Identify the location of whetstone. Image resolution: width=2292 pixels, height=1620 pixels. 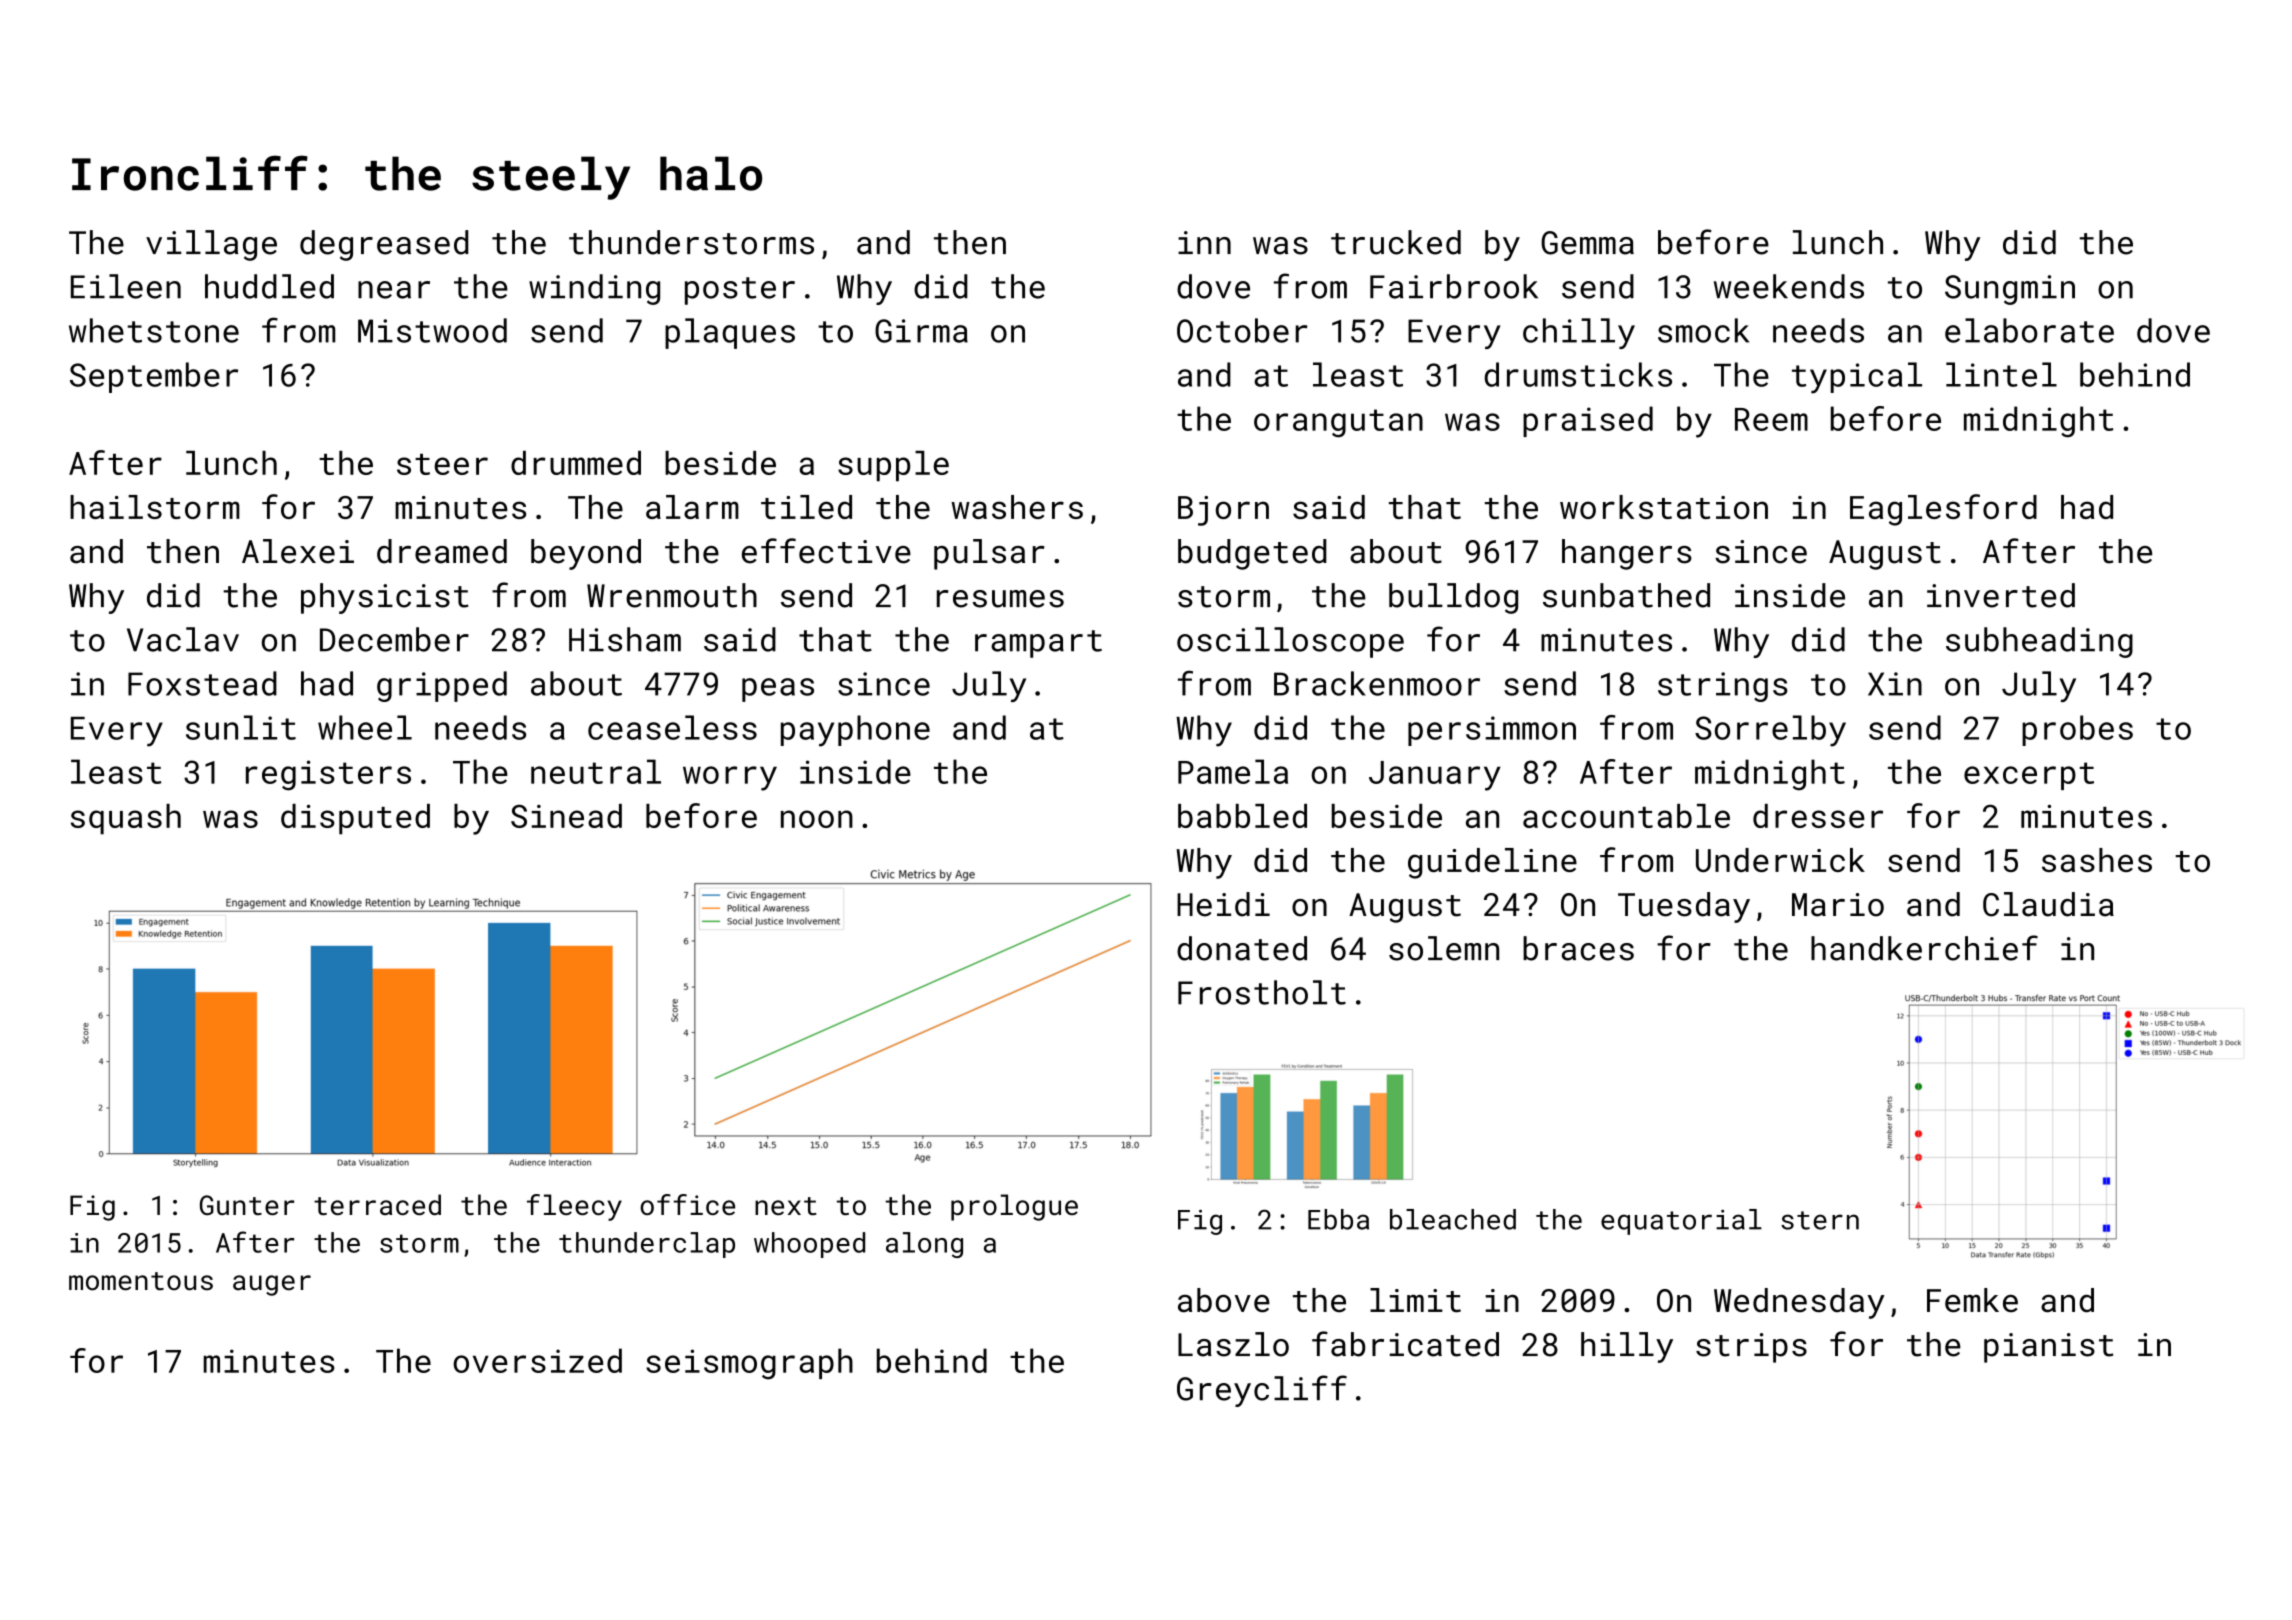
(154, 330).
